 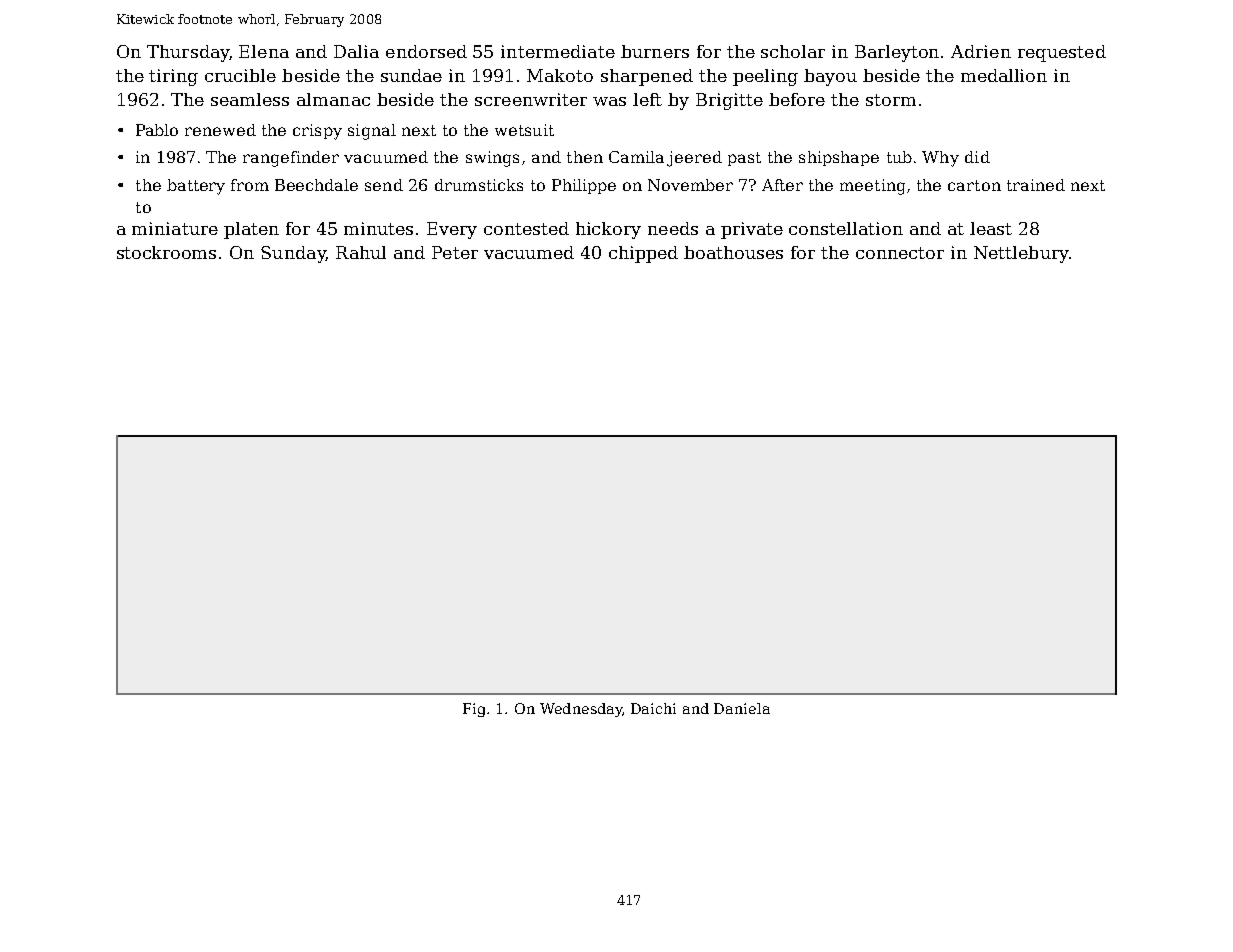 What do you see at coordinates (166, 252) in the document?
I see `stockrooms` at bounding box center [166, 252].
